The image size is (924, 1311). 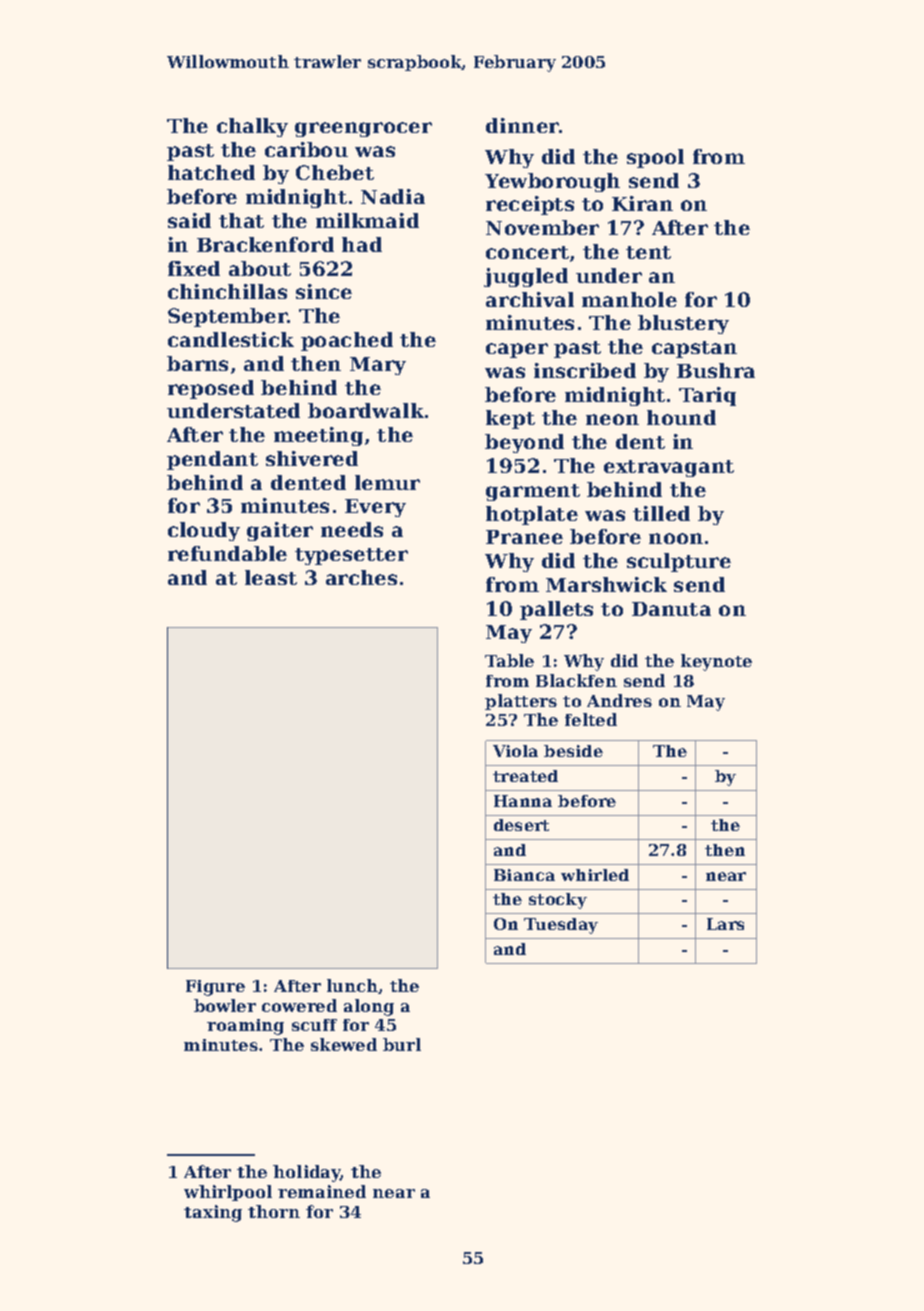 I want to click on holiday, so click(x=307, y=1173).
